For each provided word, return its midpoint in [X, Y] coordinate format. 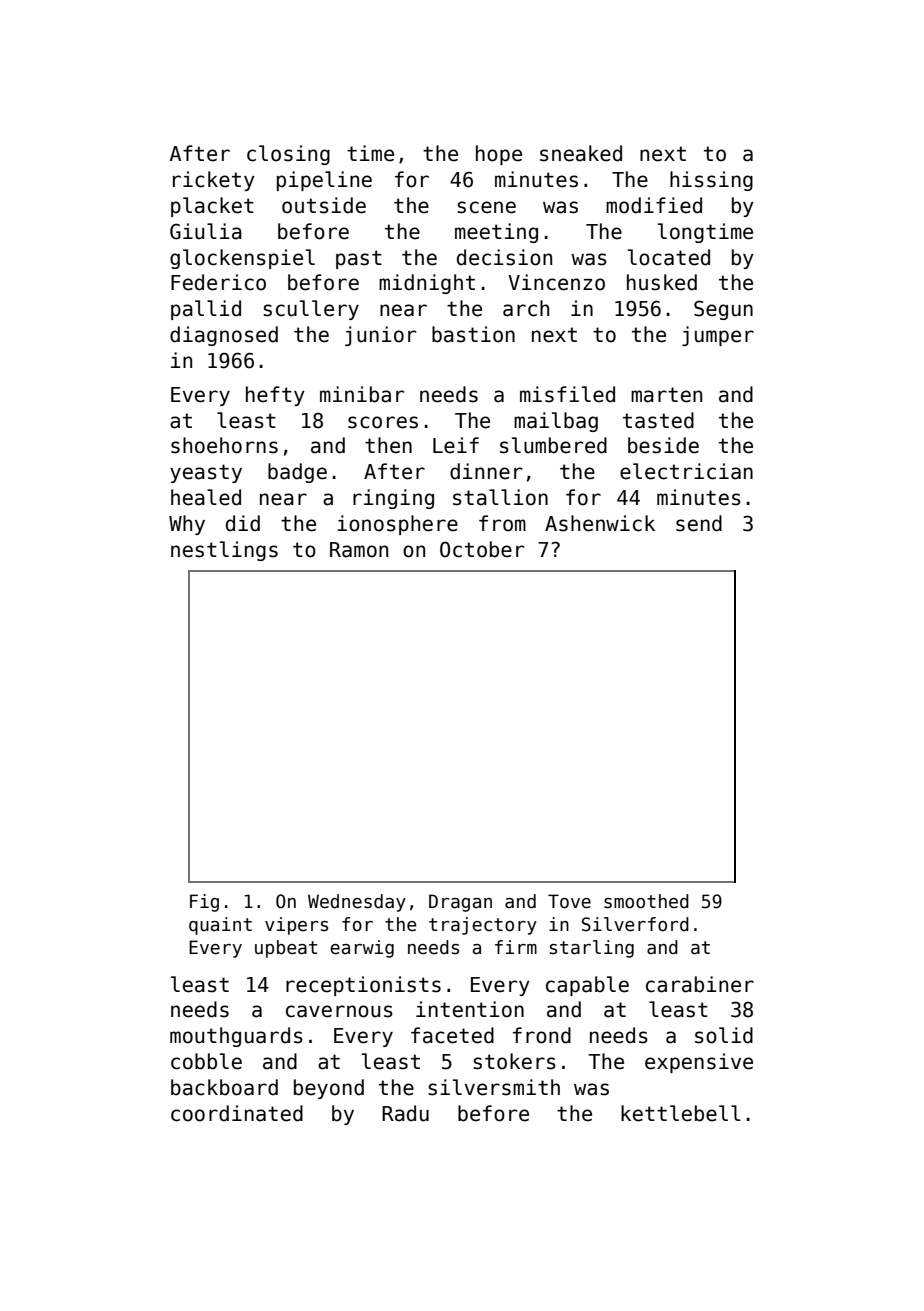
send [699, 523]
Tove [569, 901]
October [482, 549]
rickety [214, 181]
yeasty [206, 473]
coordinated [237, 1113]
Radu [405, 1113]
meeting [496, 233]
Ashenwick [600, 523]
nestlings [224, 551]
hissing [711, 181]
